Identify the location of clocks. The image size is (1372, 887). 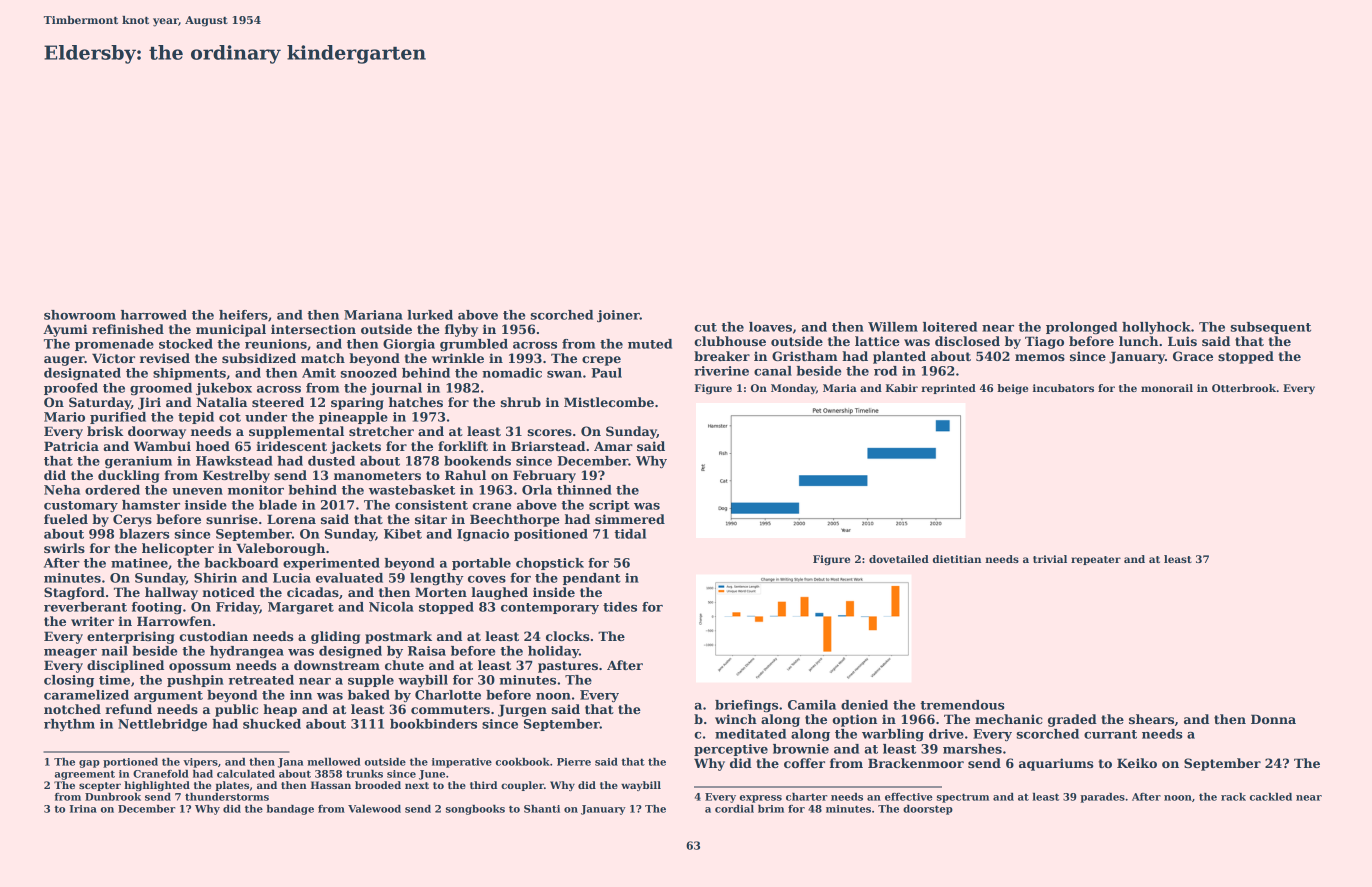
(567, 636).
